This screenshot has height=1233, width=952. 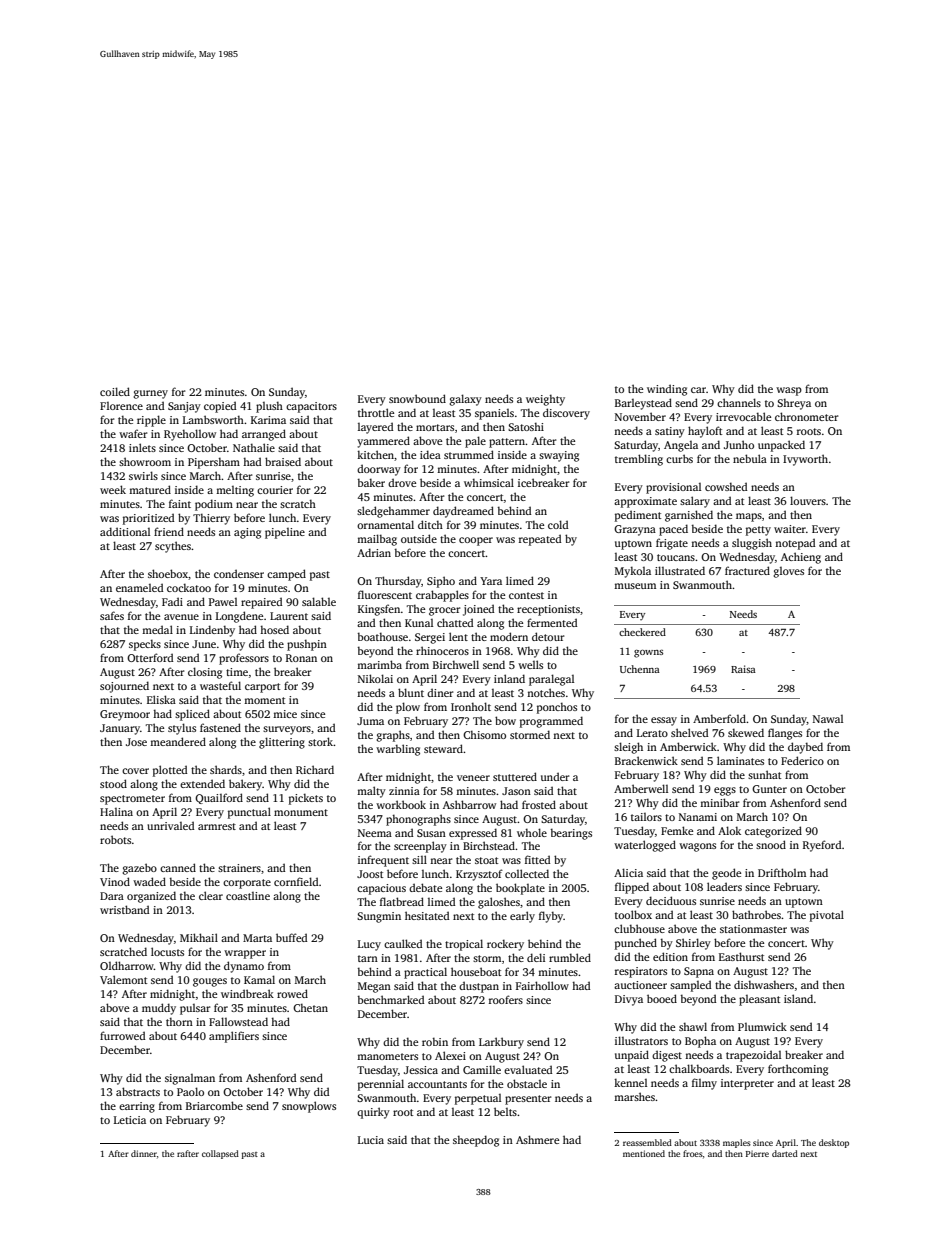 I want to click on aging, so click(x=247, y=533).
